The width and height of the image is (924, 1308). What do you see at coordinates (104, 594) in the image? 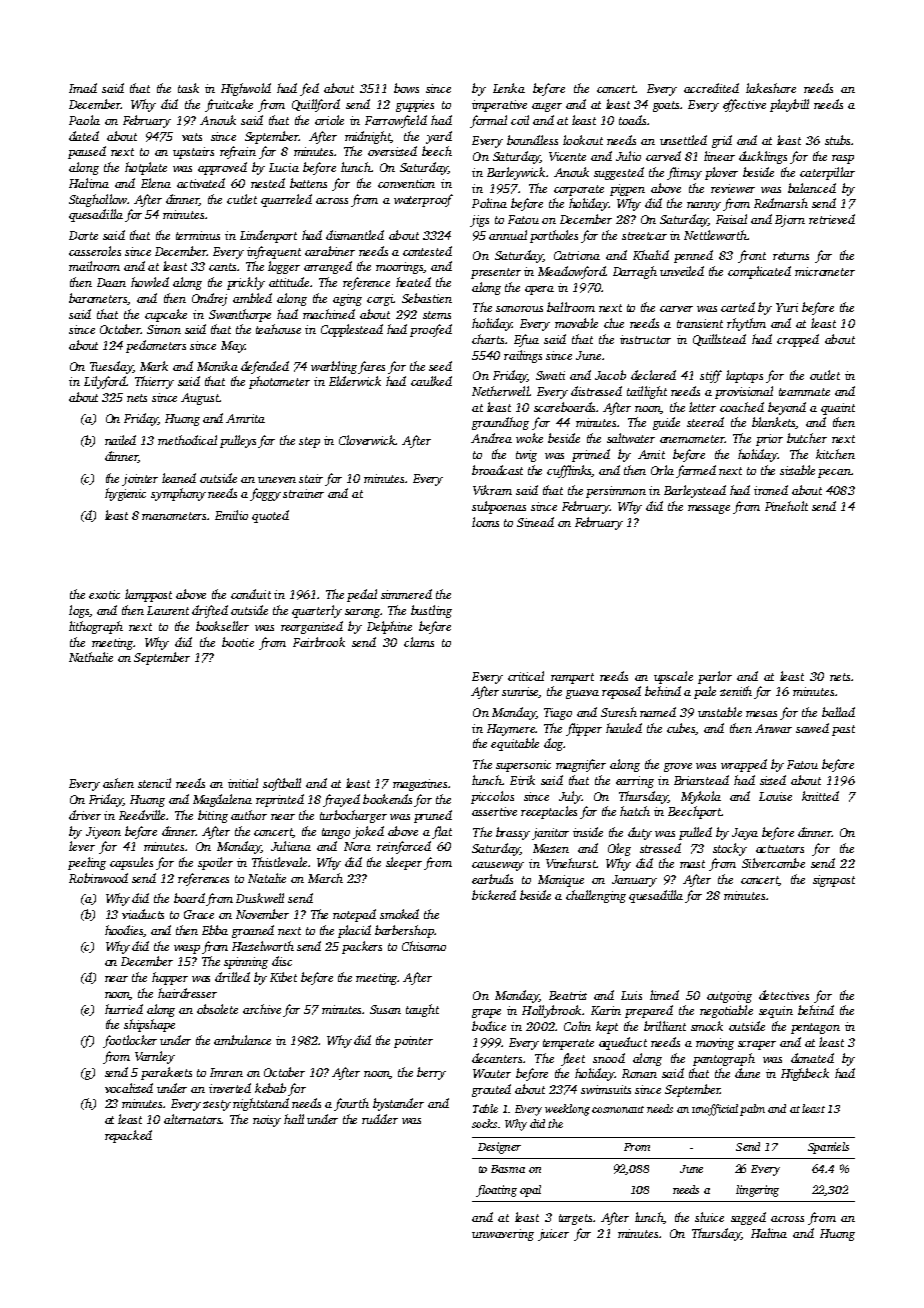
I see `exotic` at bounding box center [104, 594].
